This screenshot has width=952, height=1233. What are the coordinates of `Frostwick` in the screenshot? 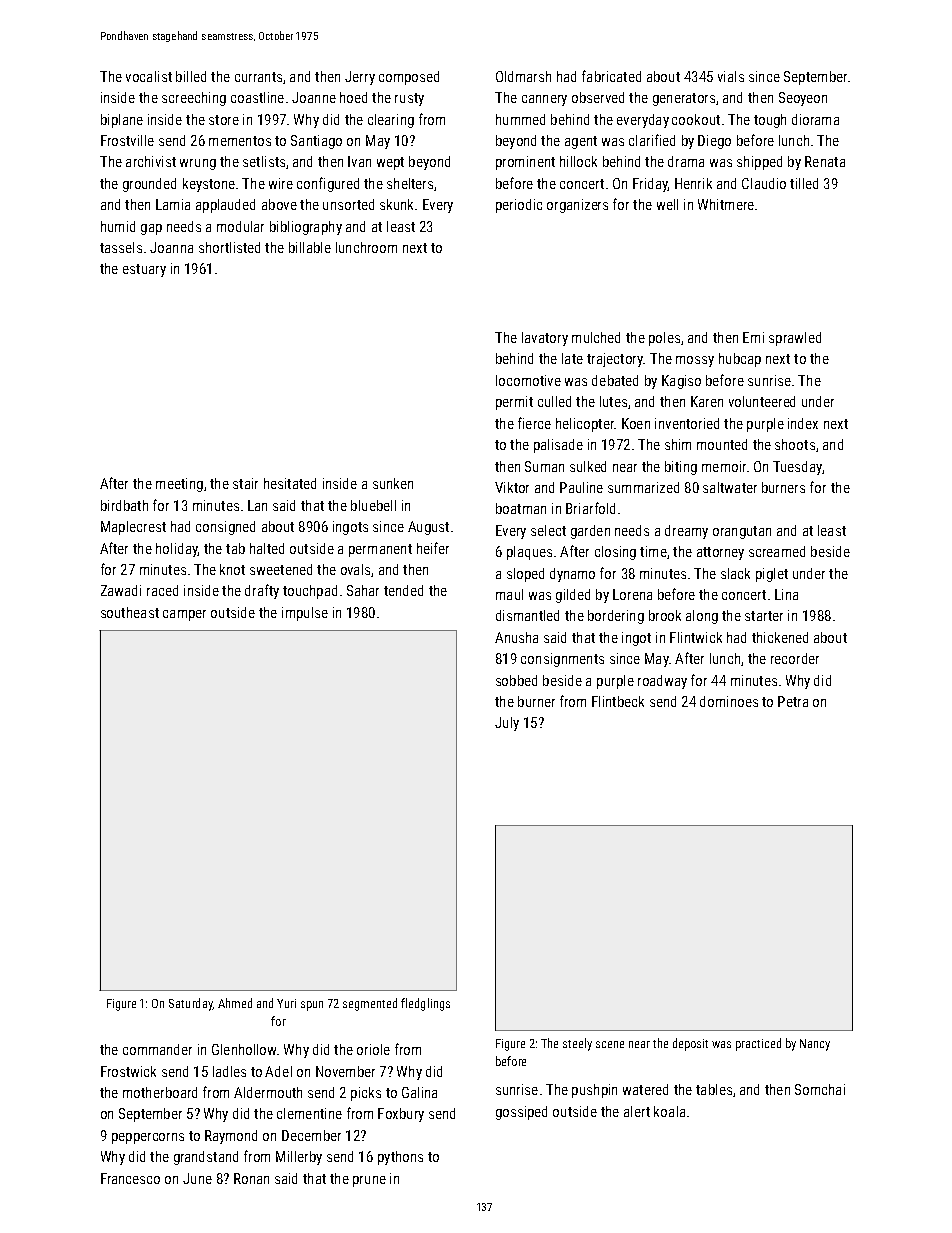 It's located at (128, 1071).
